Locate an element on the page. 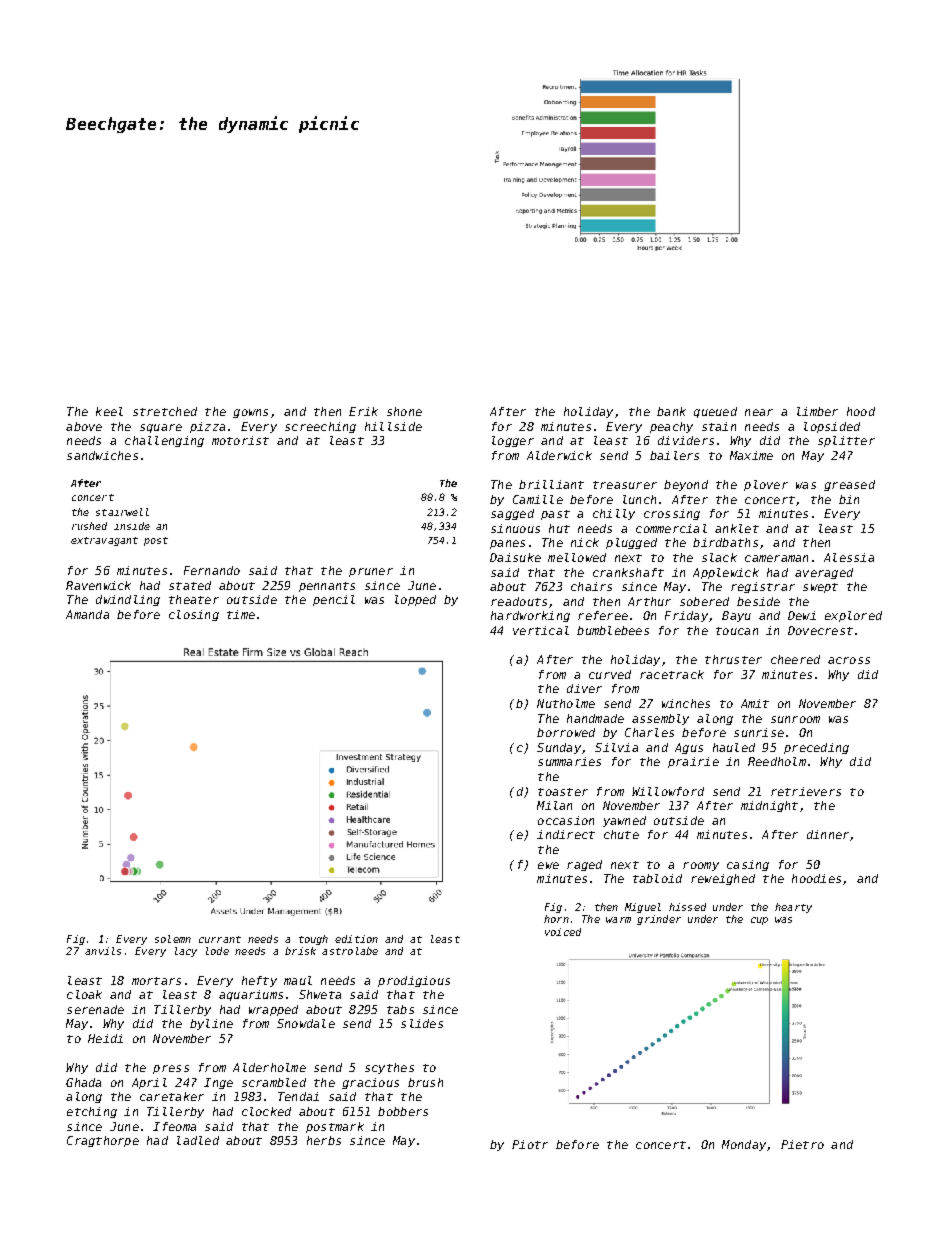  borrowed is located at coordinates (566, 732).
